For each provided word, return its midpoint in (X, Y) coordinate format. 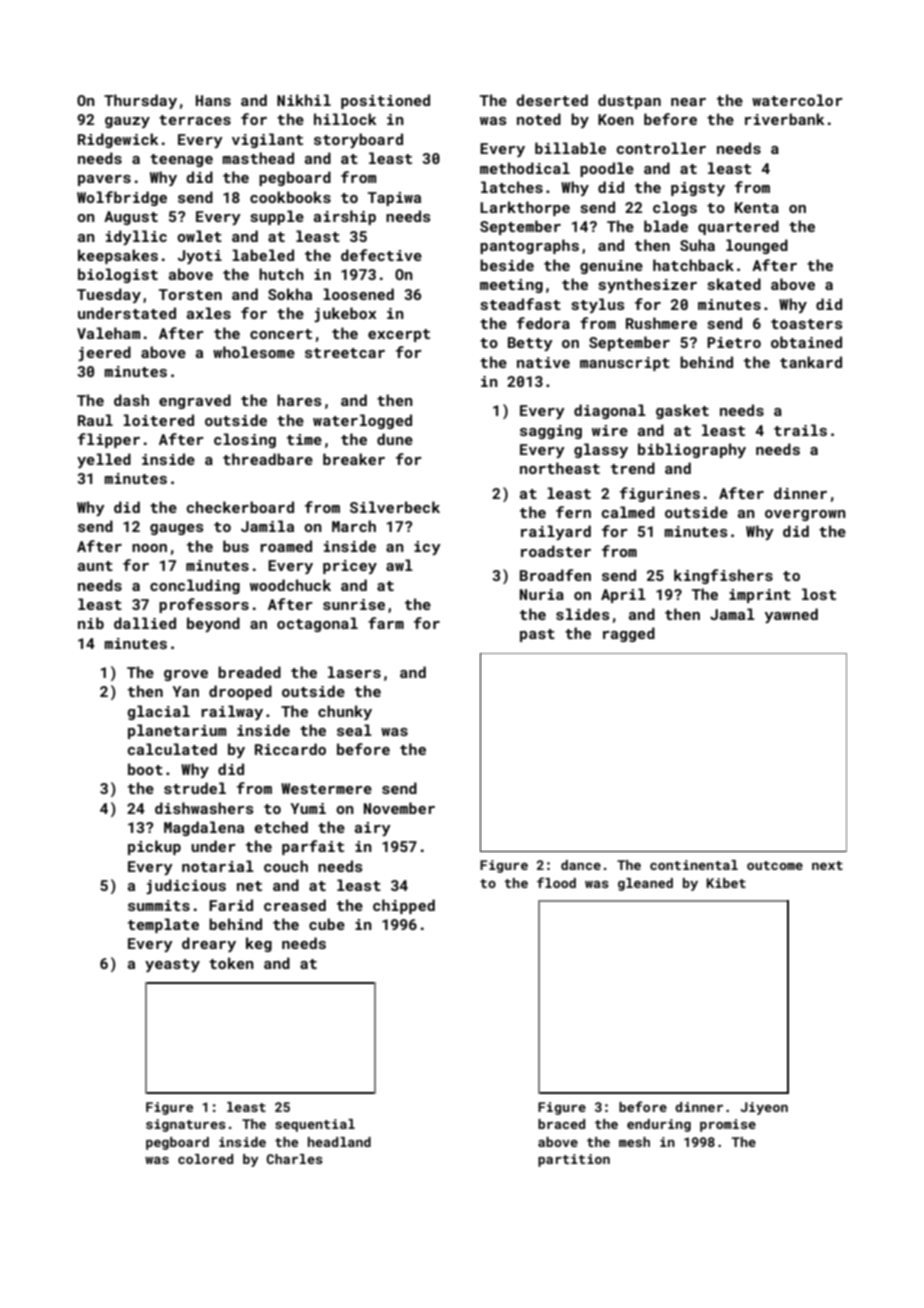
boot (145, 769)
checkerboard (240, 507)
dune (395, 439)
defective (381, 255)
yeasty (172, 965)
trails (800, 430)
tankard (811, 362)
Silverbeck (395, 507)
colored (205, 1159)
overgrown (805, 515)
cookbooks (290, 197)
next (827, 865)
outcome (775, 865)
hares (299, 400)
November (399, 808)
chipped (404, 906)
